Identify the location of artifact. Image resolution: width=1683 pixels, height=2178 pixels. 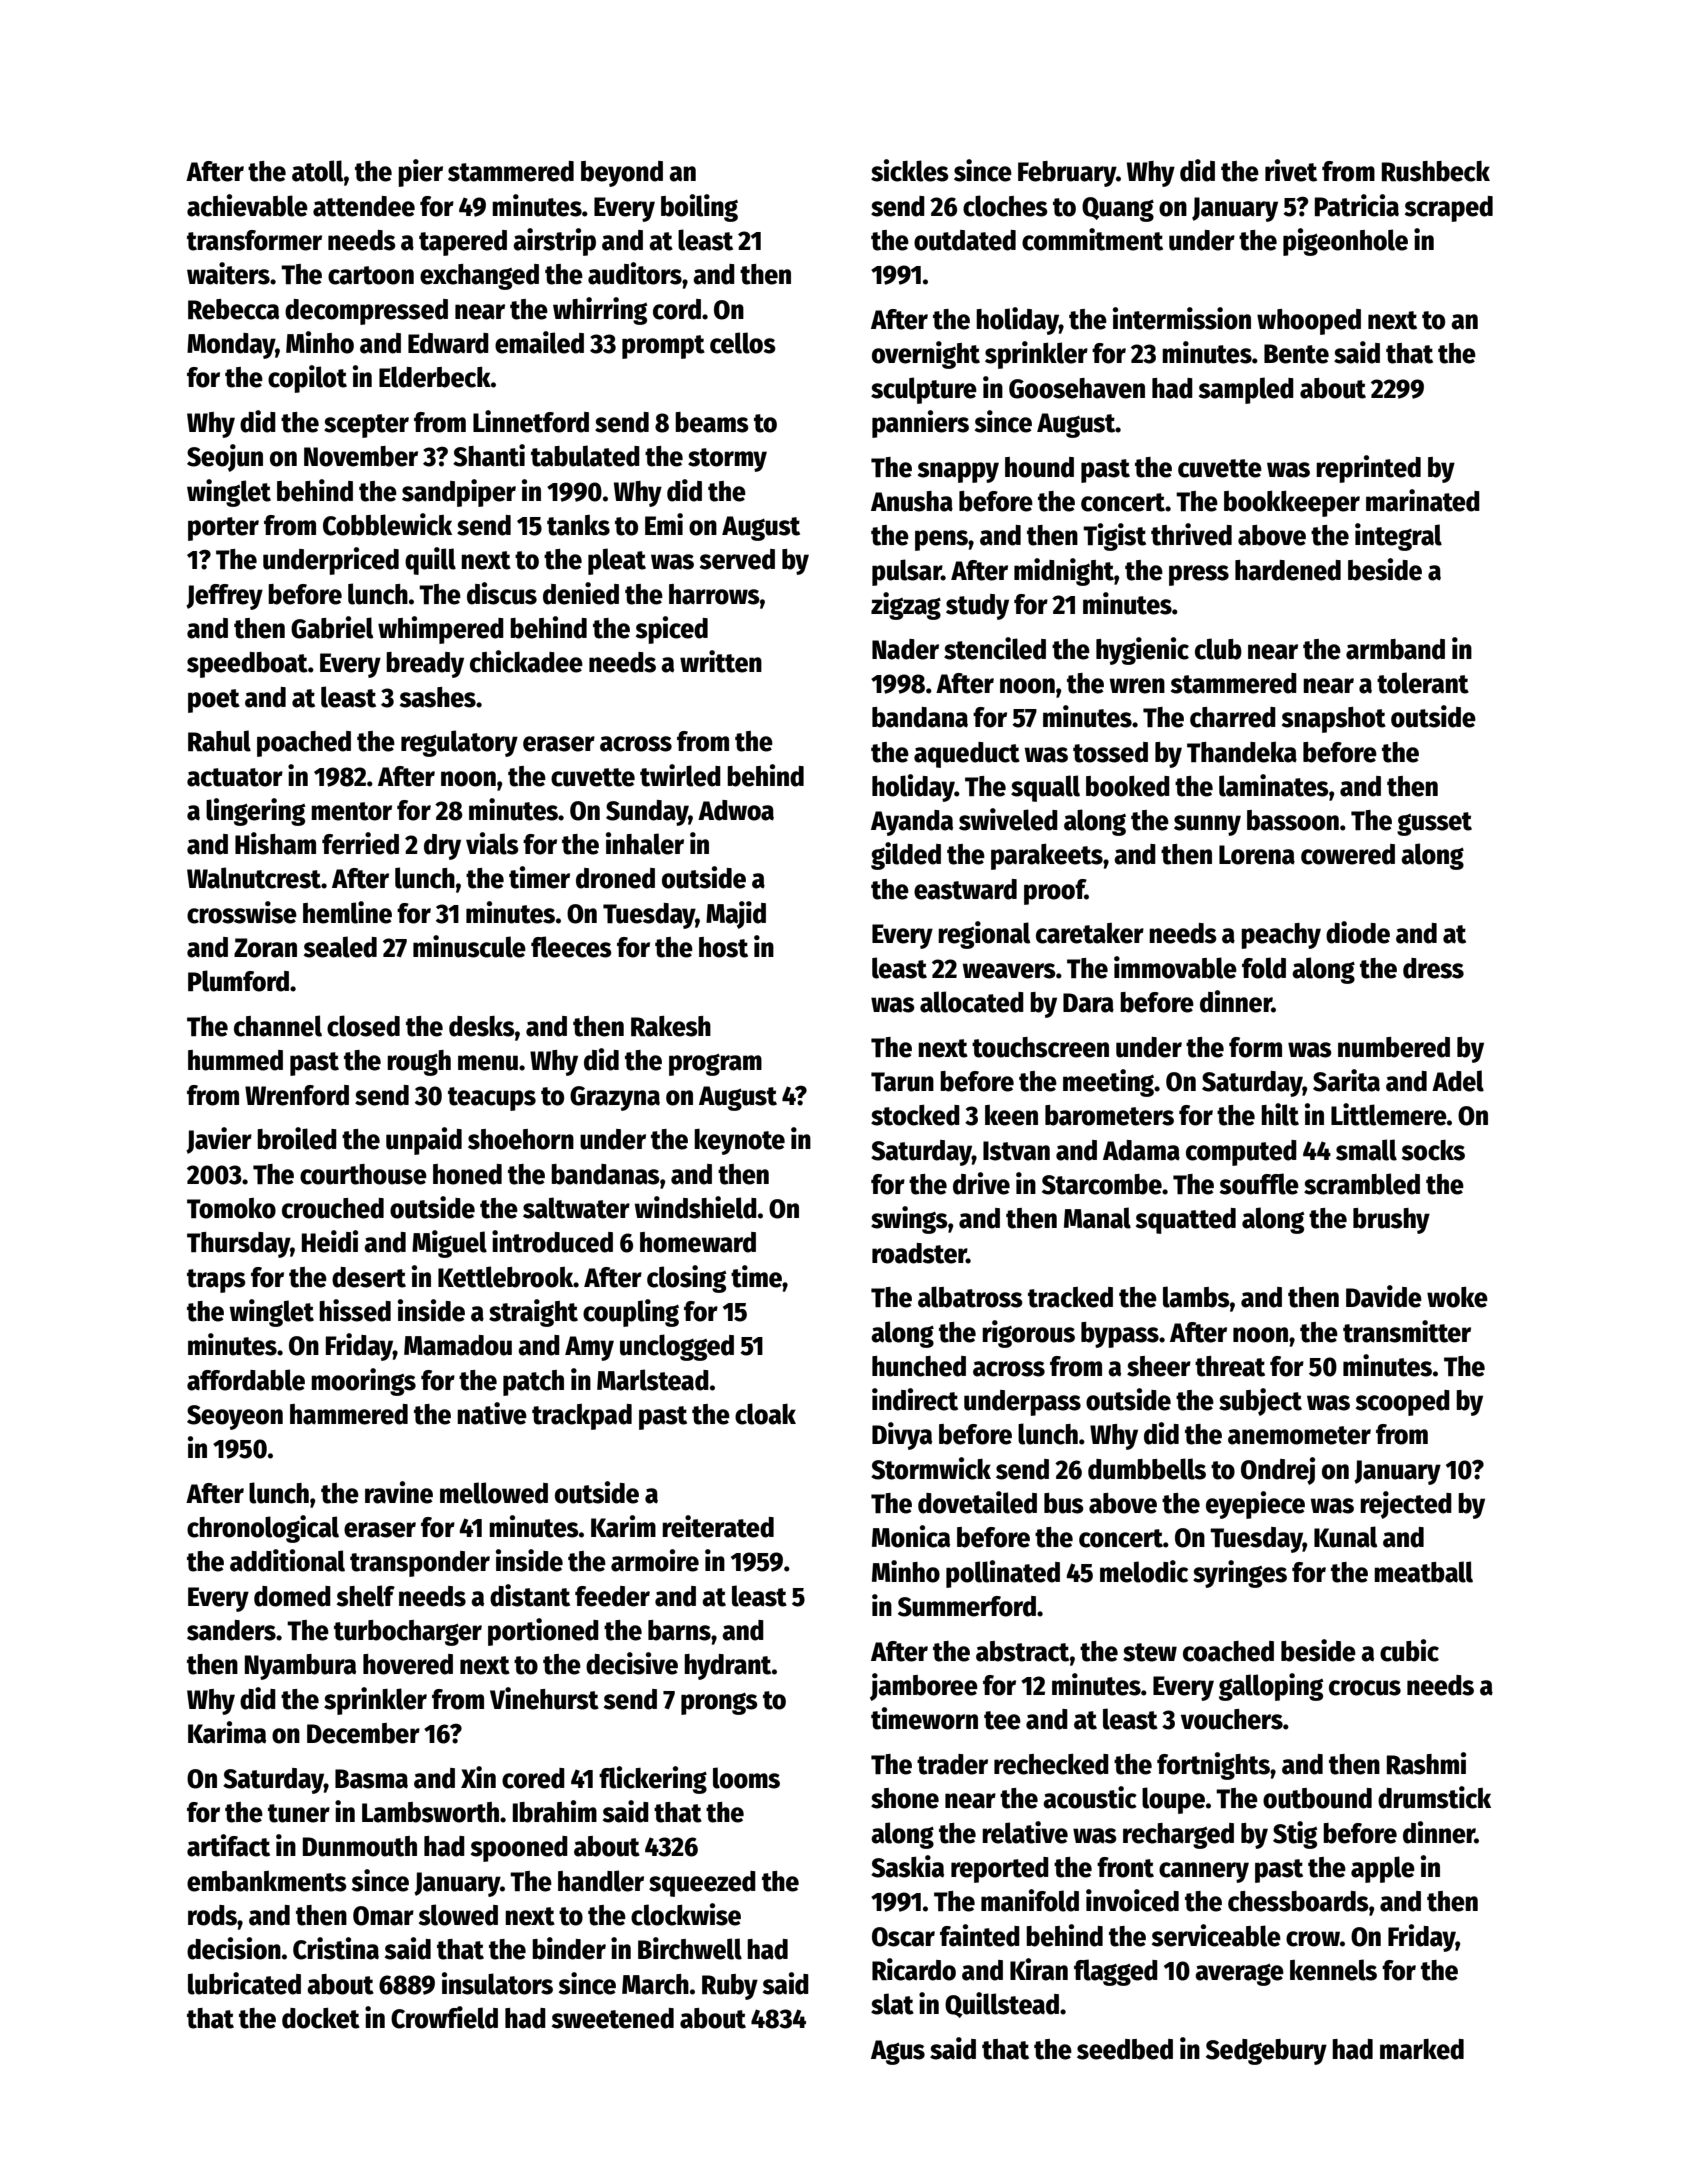
(228, 1845).
